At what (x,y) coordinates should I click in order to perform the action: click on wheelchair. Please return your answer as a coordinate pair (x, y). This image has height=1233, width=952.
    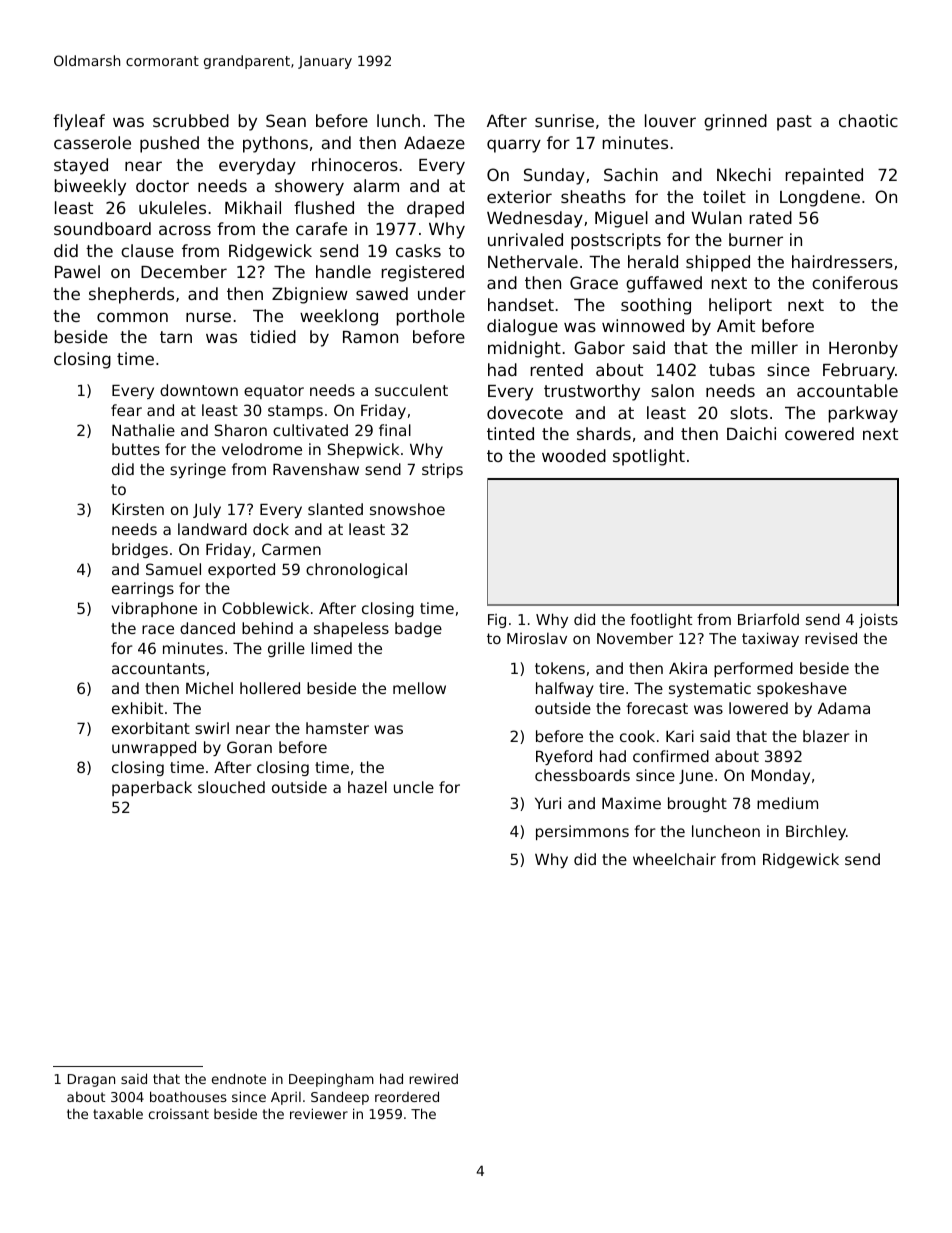
    Looking at the image, I should click on (674, 859).
